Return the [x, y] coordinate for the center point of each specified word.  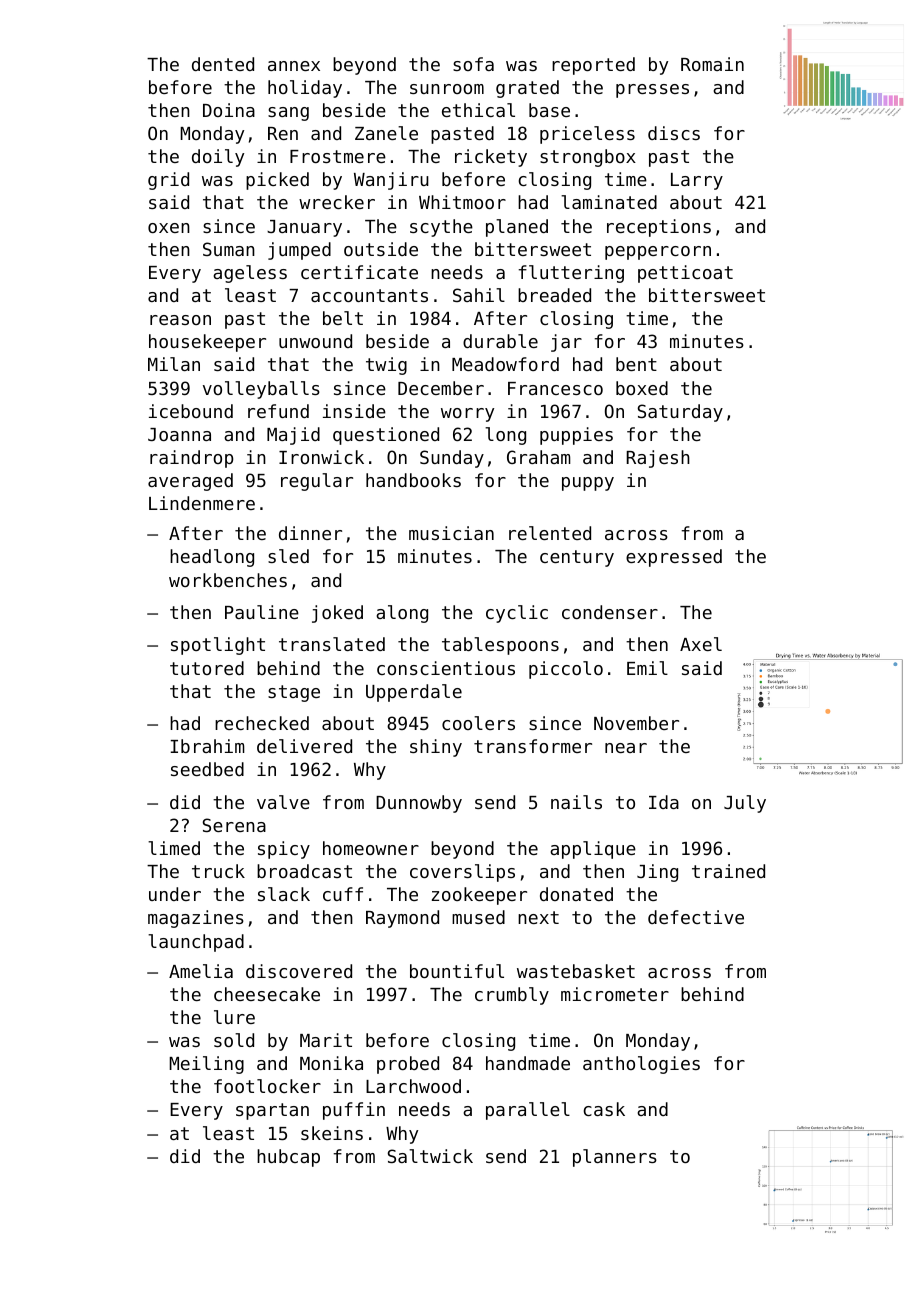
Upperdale [414, 693]
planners [615, 1158]
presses [652, 91]
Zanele [386, 133]
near [626, 748]
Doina [229, 110]
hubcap [288, 1158]
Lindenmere [202, 503]
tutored [207, 668]
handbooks [413, 480]
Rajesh [658, 459]
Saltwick [430, 1156]
